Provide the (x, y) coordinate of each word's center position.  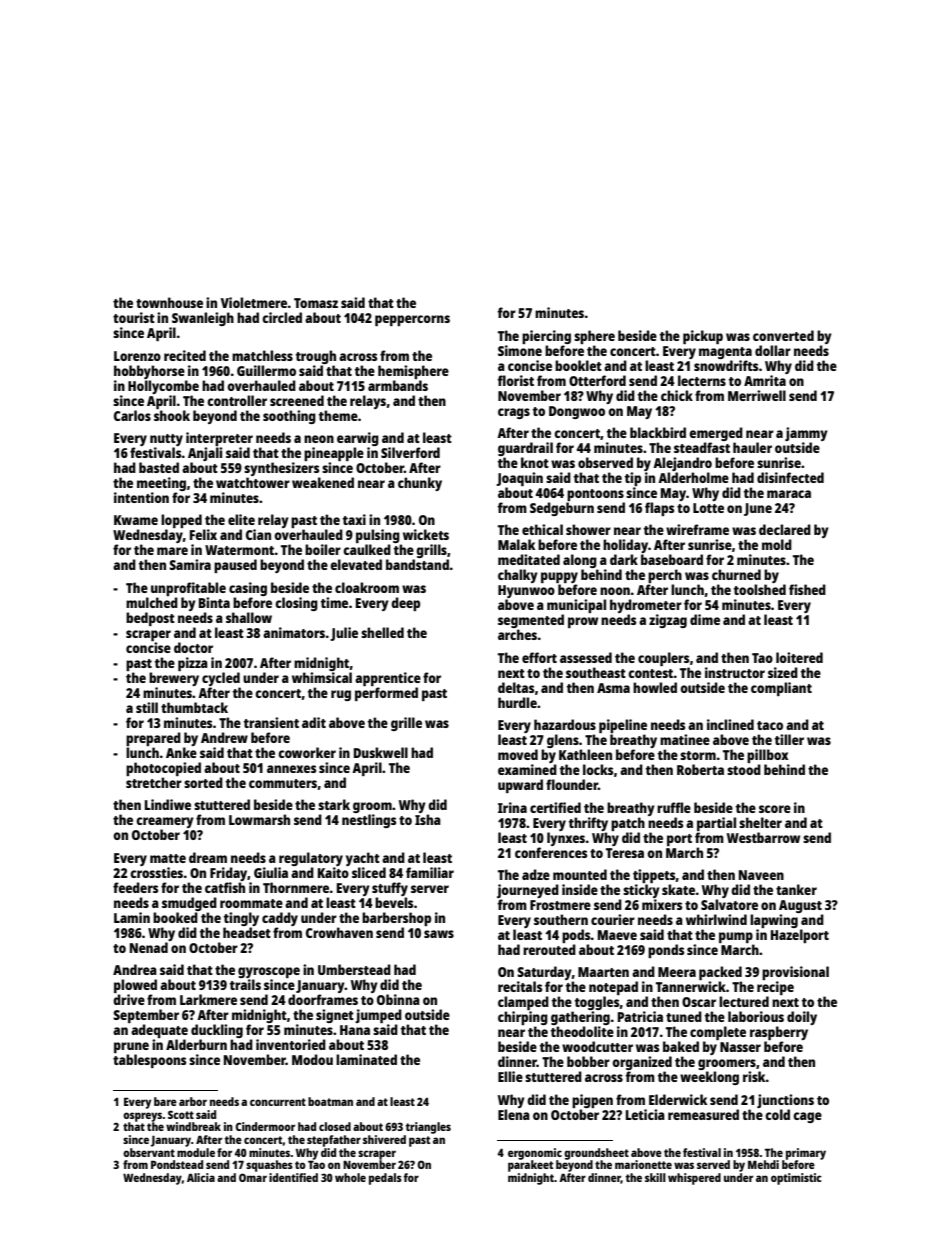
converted (783, 335)
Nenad (149, 947)
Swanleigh (203, 319)
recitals (520, 986)
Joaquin (519, 479)
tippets (654, 876)
